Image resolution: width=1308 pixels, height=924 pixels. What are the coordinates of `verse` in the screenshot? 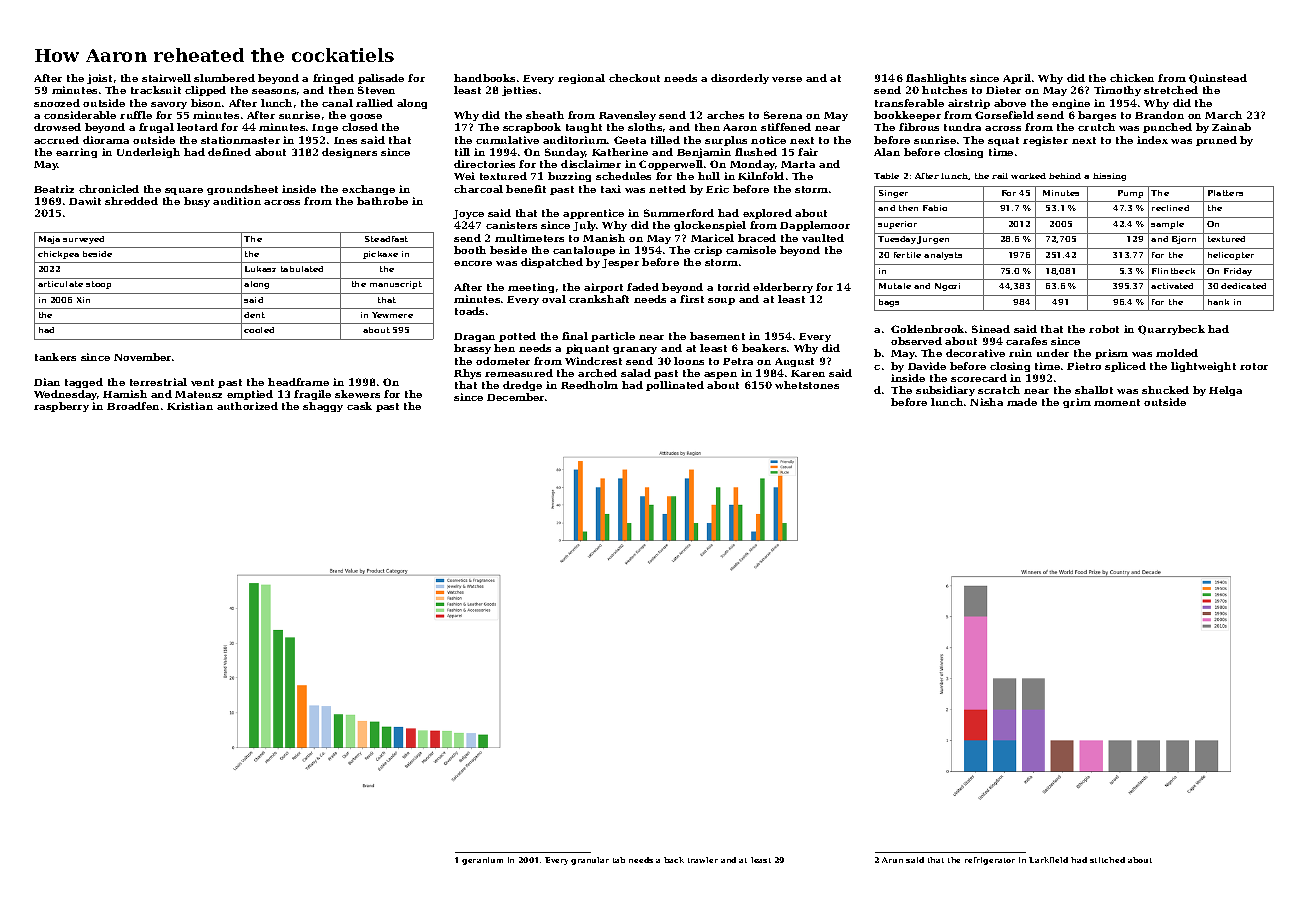 It's located at (787, 79).
